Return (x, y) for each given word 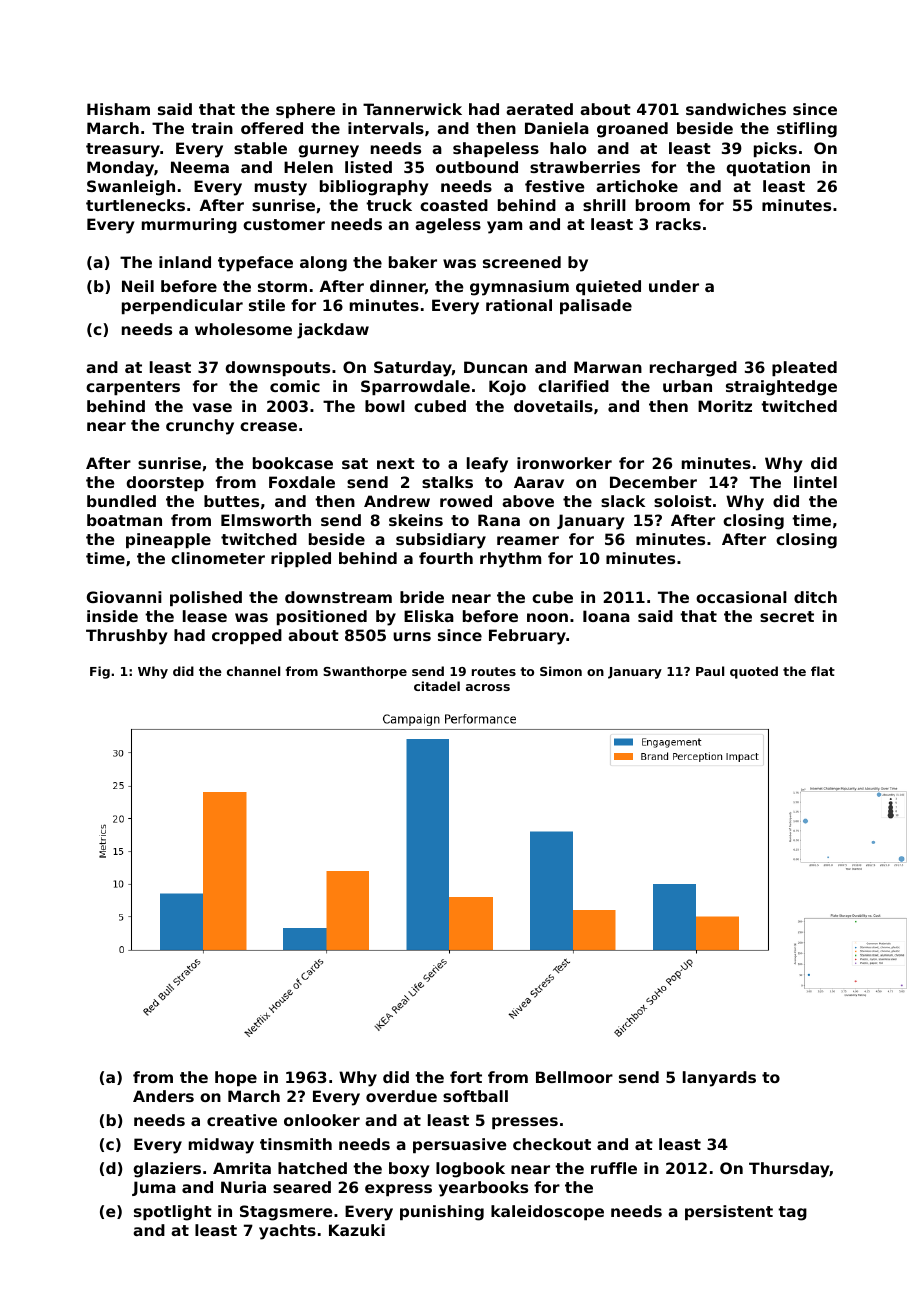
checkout (552, 1144)
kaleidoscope (547, 1212)
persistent (729, 1212)
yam (504, 227)
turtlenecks (135, 205)
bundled (121, 501)
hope (236, 1078)
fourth (446, 558)
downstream (338, 597)
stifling (807, 130)
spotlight (173, 1213)
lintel (815, 482)
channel (253, 671)
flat (823, 671)
